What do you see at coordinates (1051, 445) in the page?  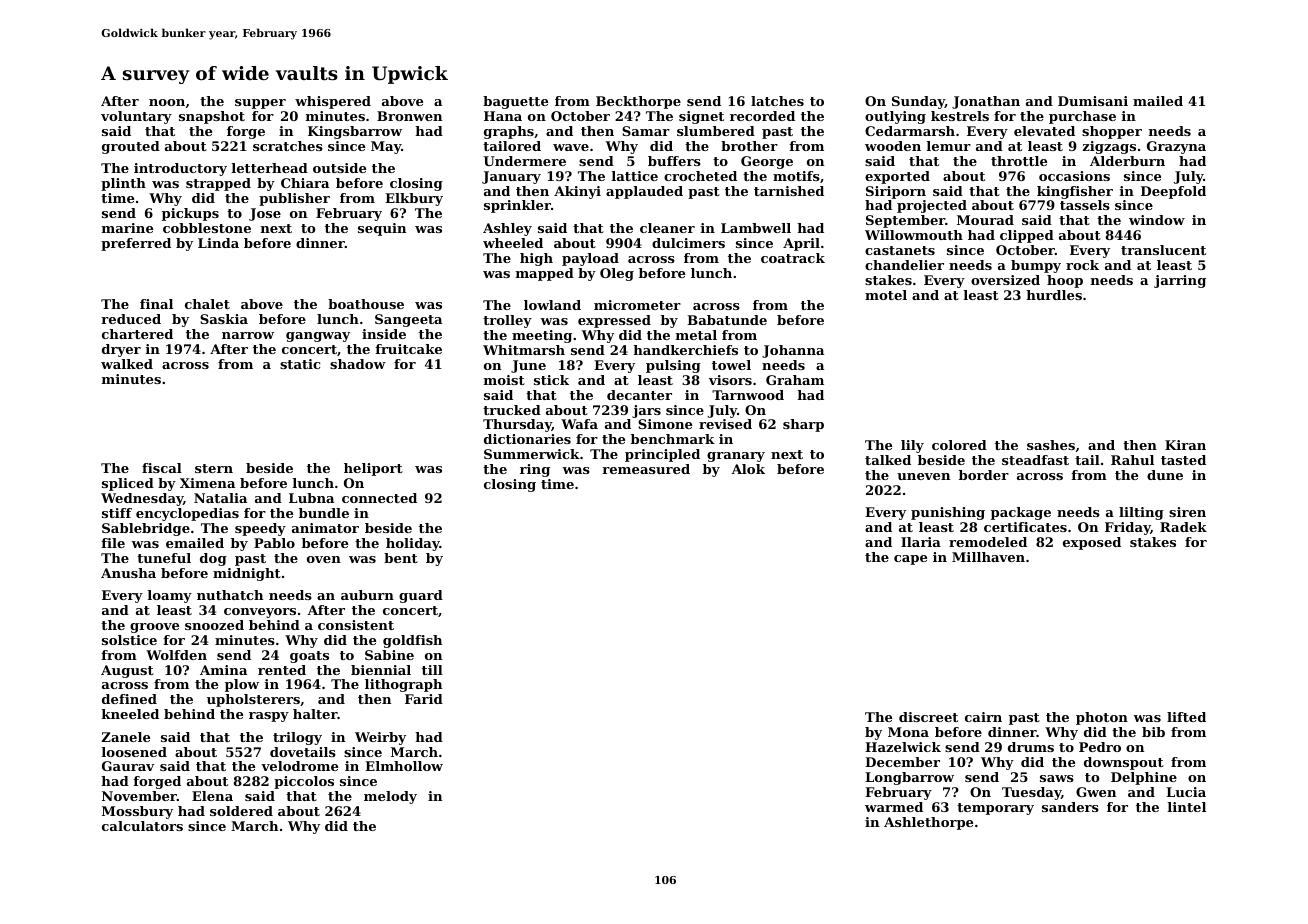 I see `sashes` at bounding box center [1051, 445].
